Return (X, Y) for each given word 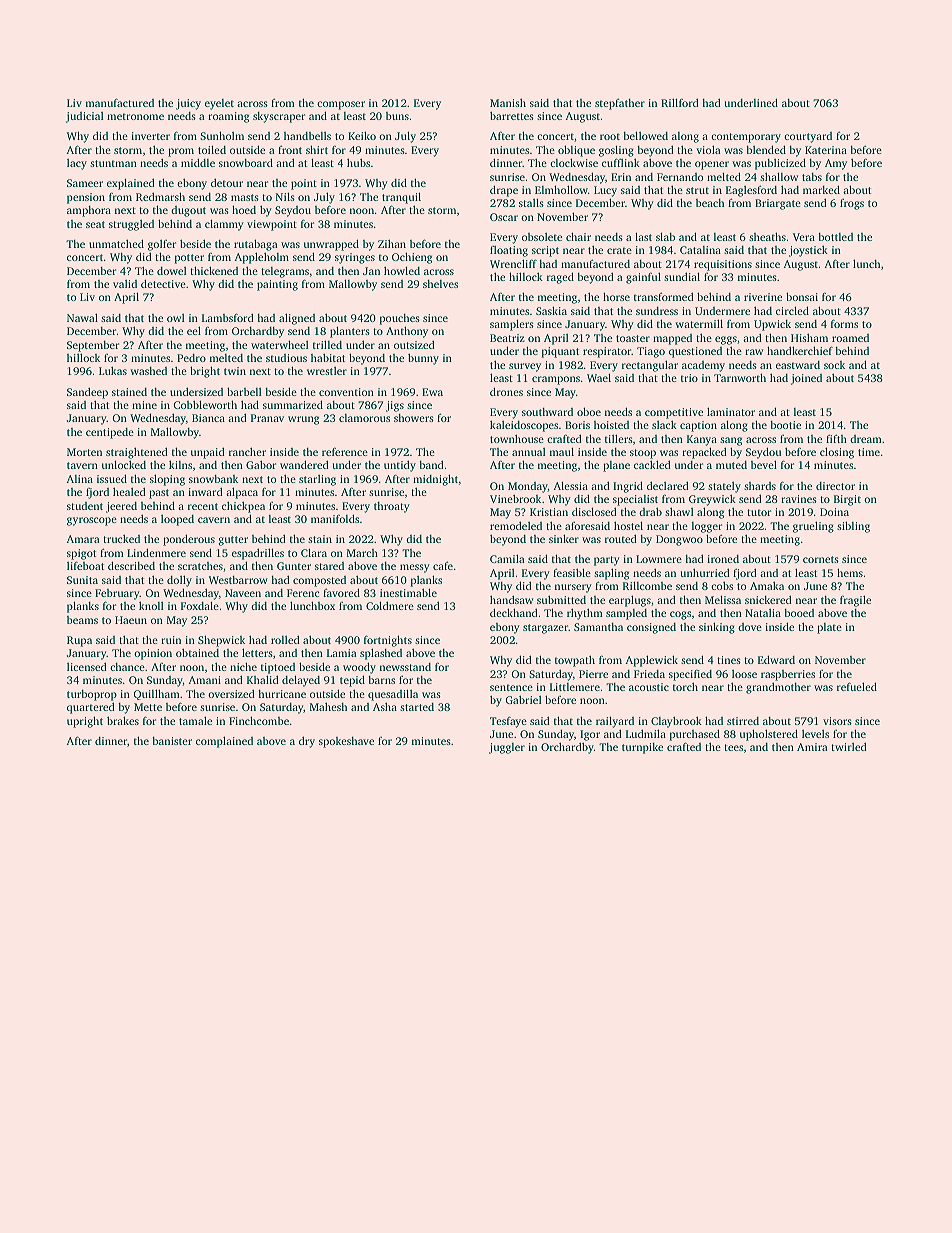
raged (560, 278)
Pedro (191, 358)
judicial (85, 117)
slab (665, 236)
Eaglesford (751, 191)
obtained (197, 653)
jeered (121, 507)
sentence (511, 687)
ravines (799, 499)
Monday (528, 487)
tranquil (401, 198)
